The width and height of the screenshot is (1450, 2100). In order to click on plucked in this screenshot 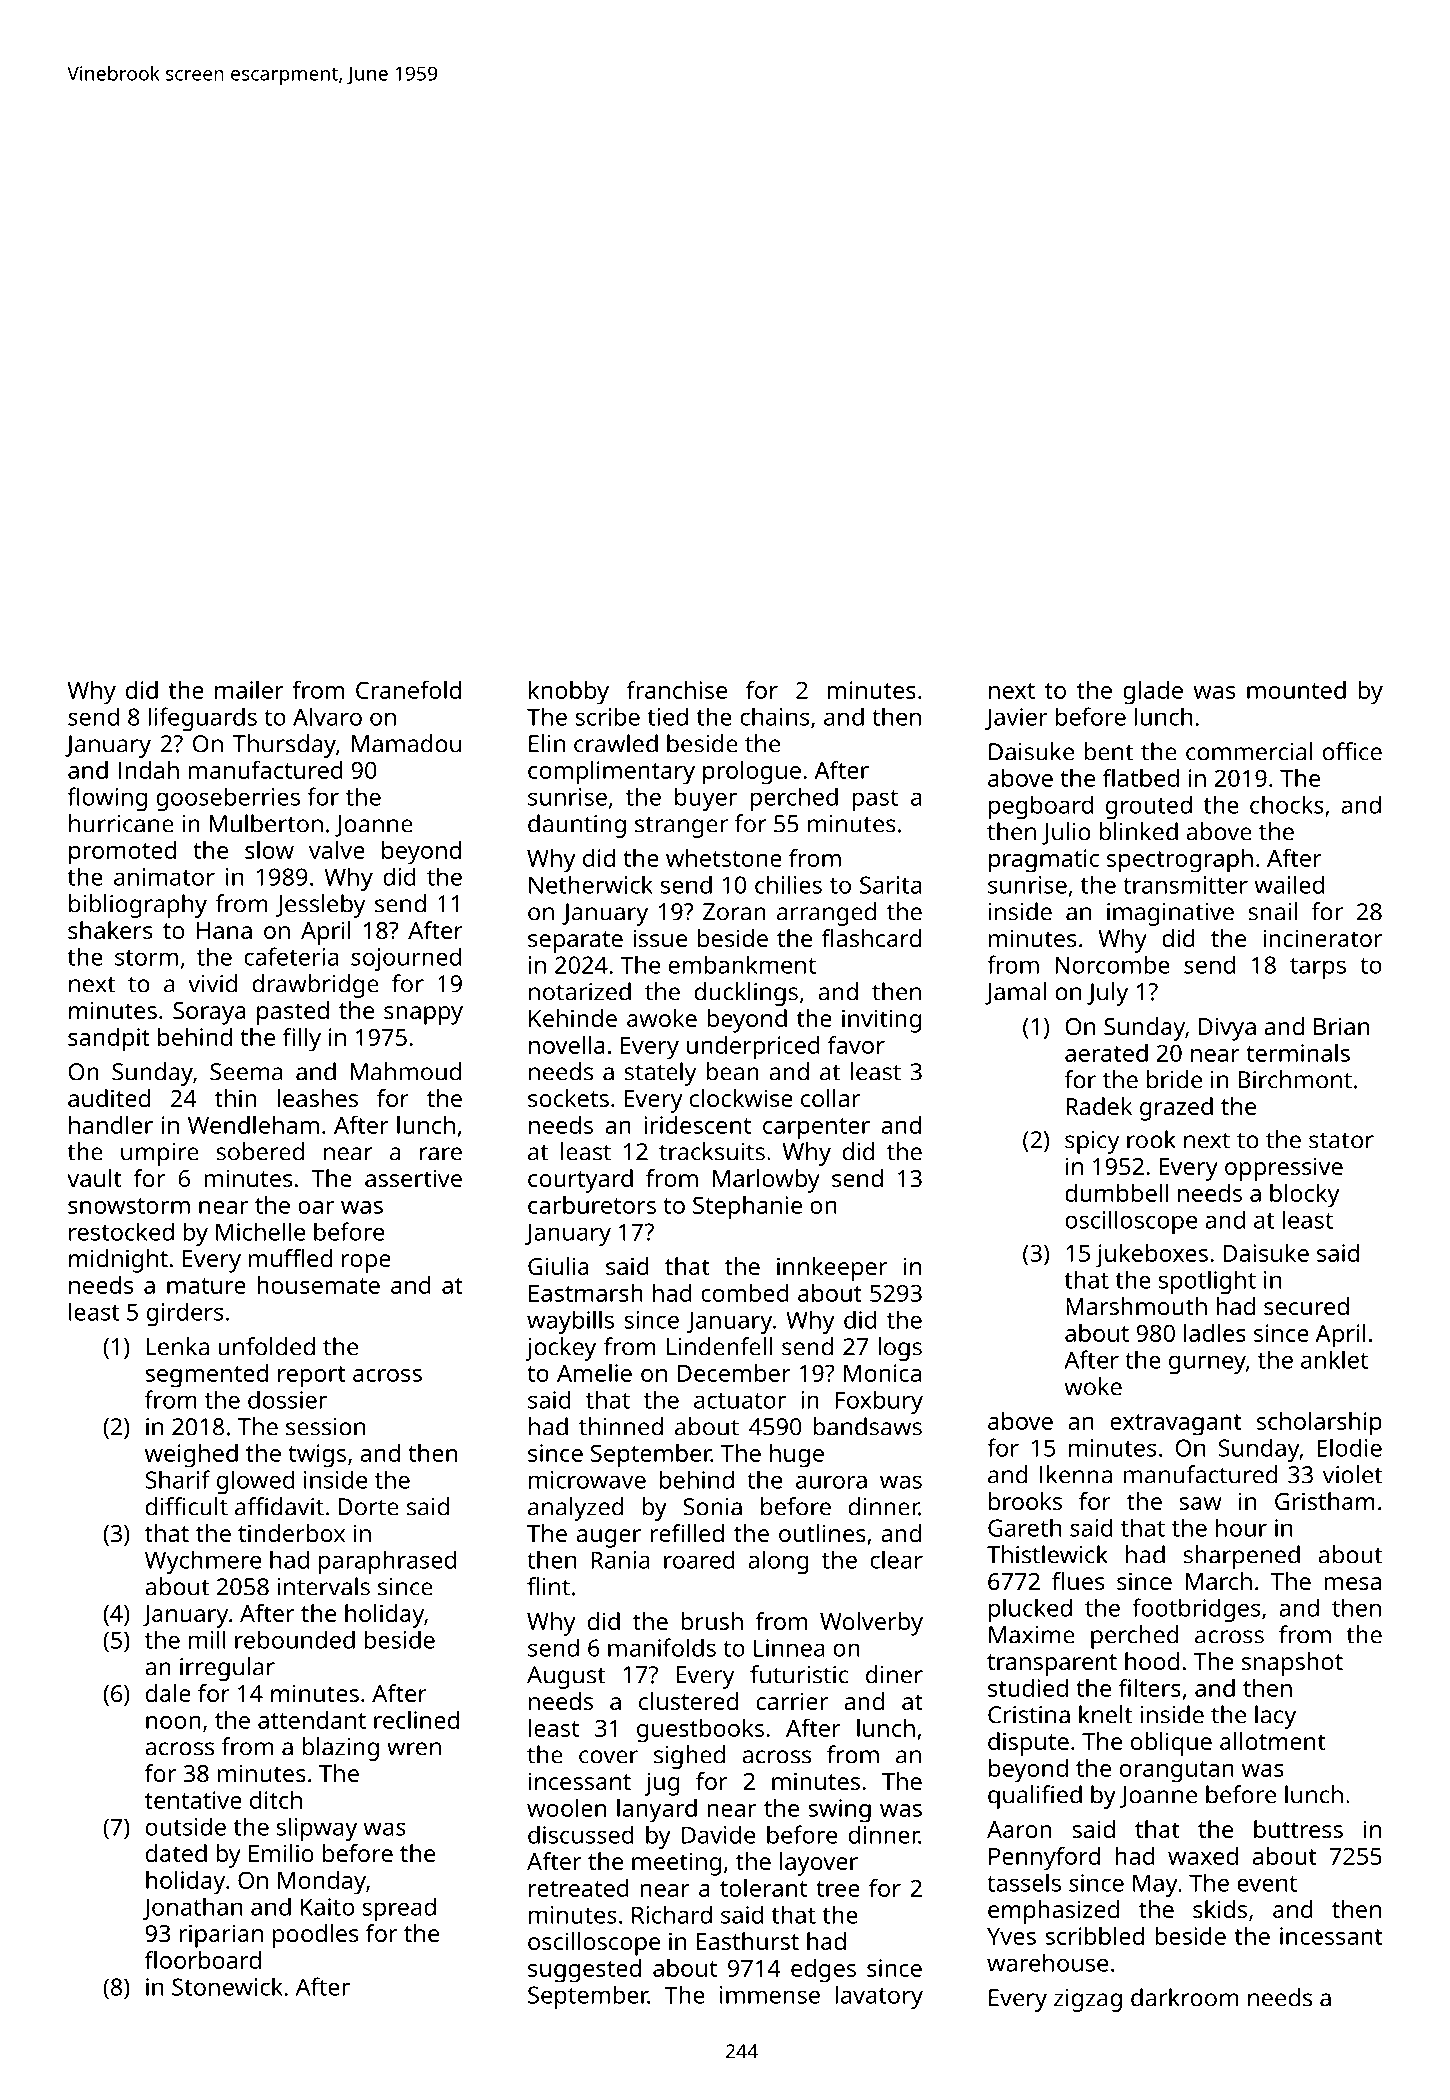, I will do `click(1030, 1610)`.
